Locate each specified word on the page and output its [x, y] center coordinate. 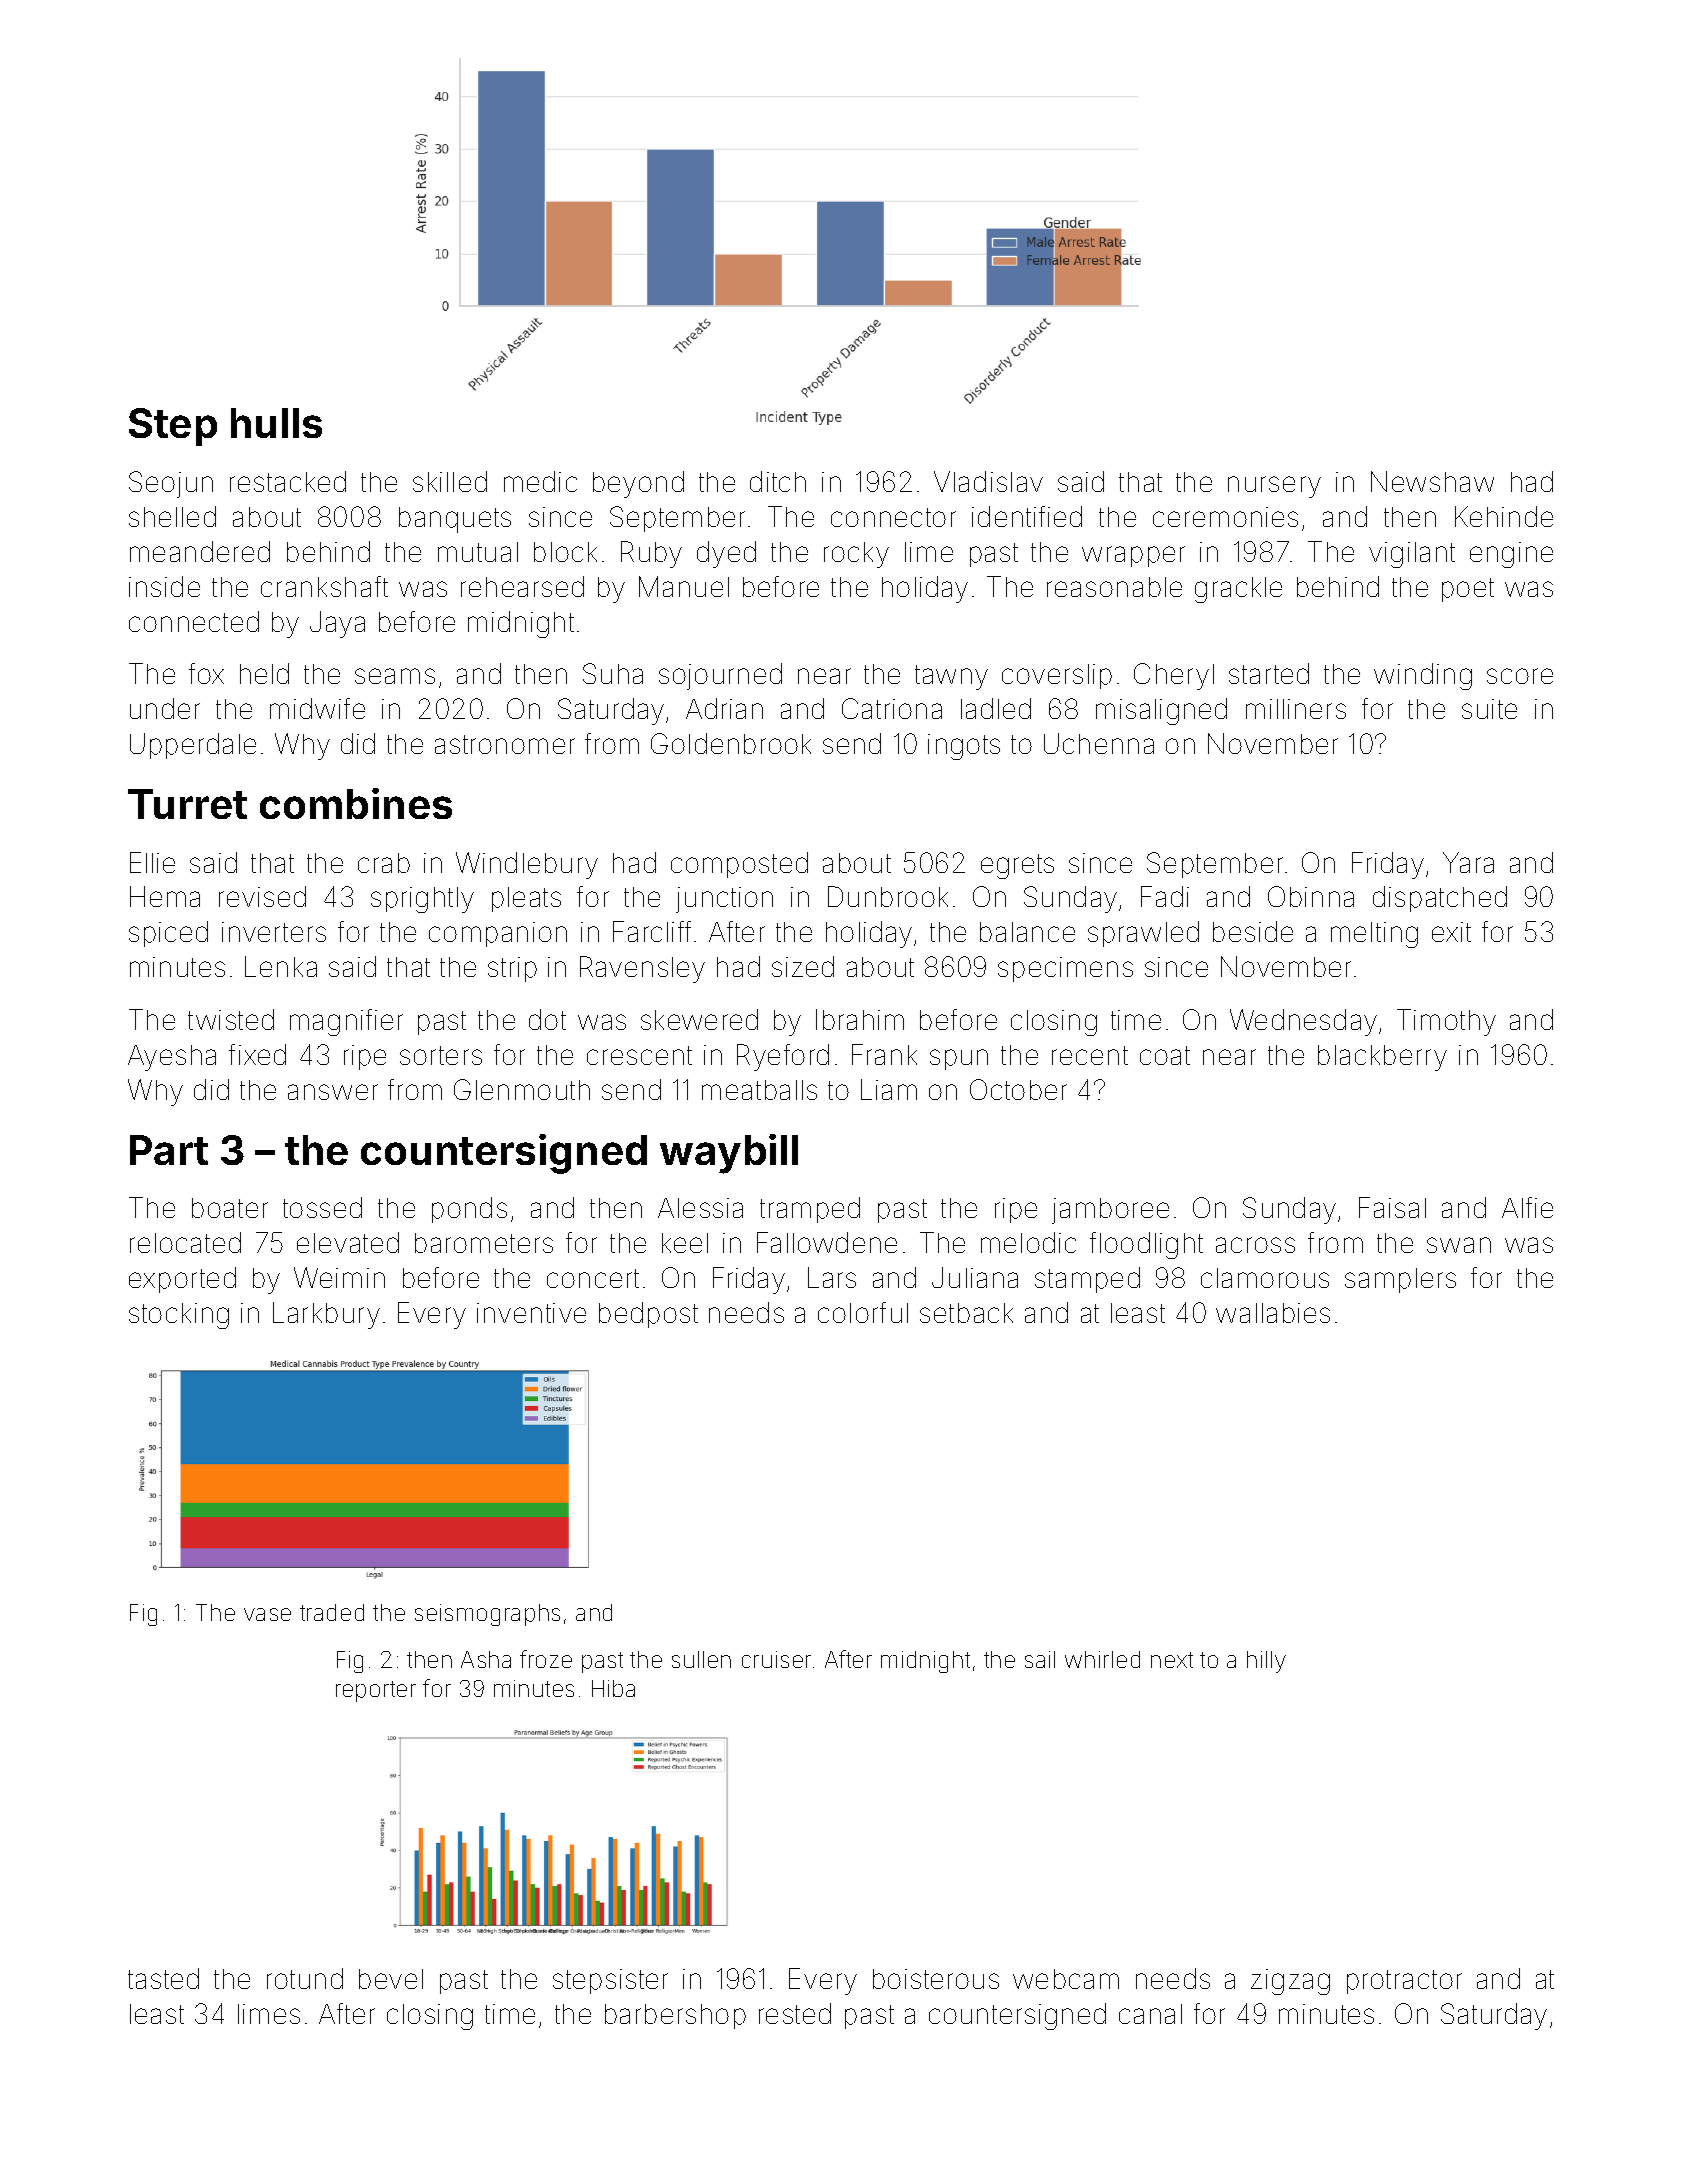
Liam [889, 1089]
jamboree [1110, 1211]
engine [1511, 555]
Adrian [724, 708]
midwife [317, 708]
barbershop [675, 2016]
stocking [179, 1316]
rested [795, 2013]
